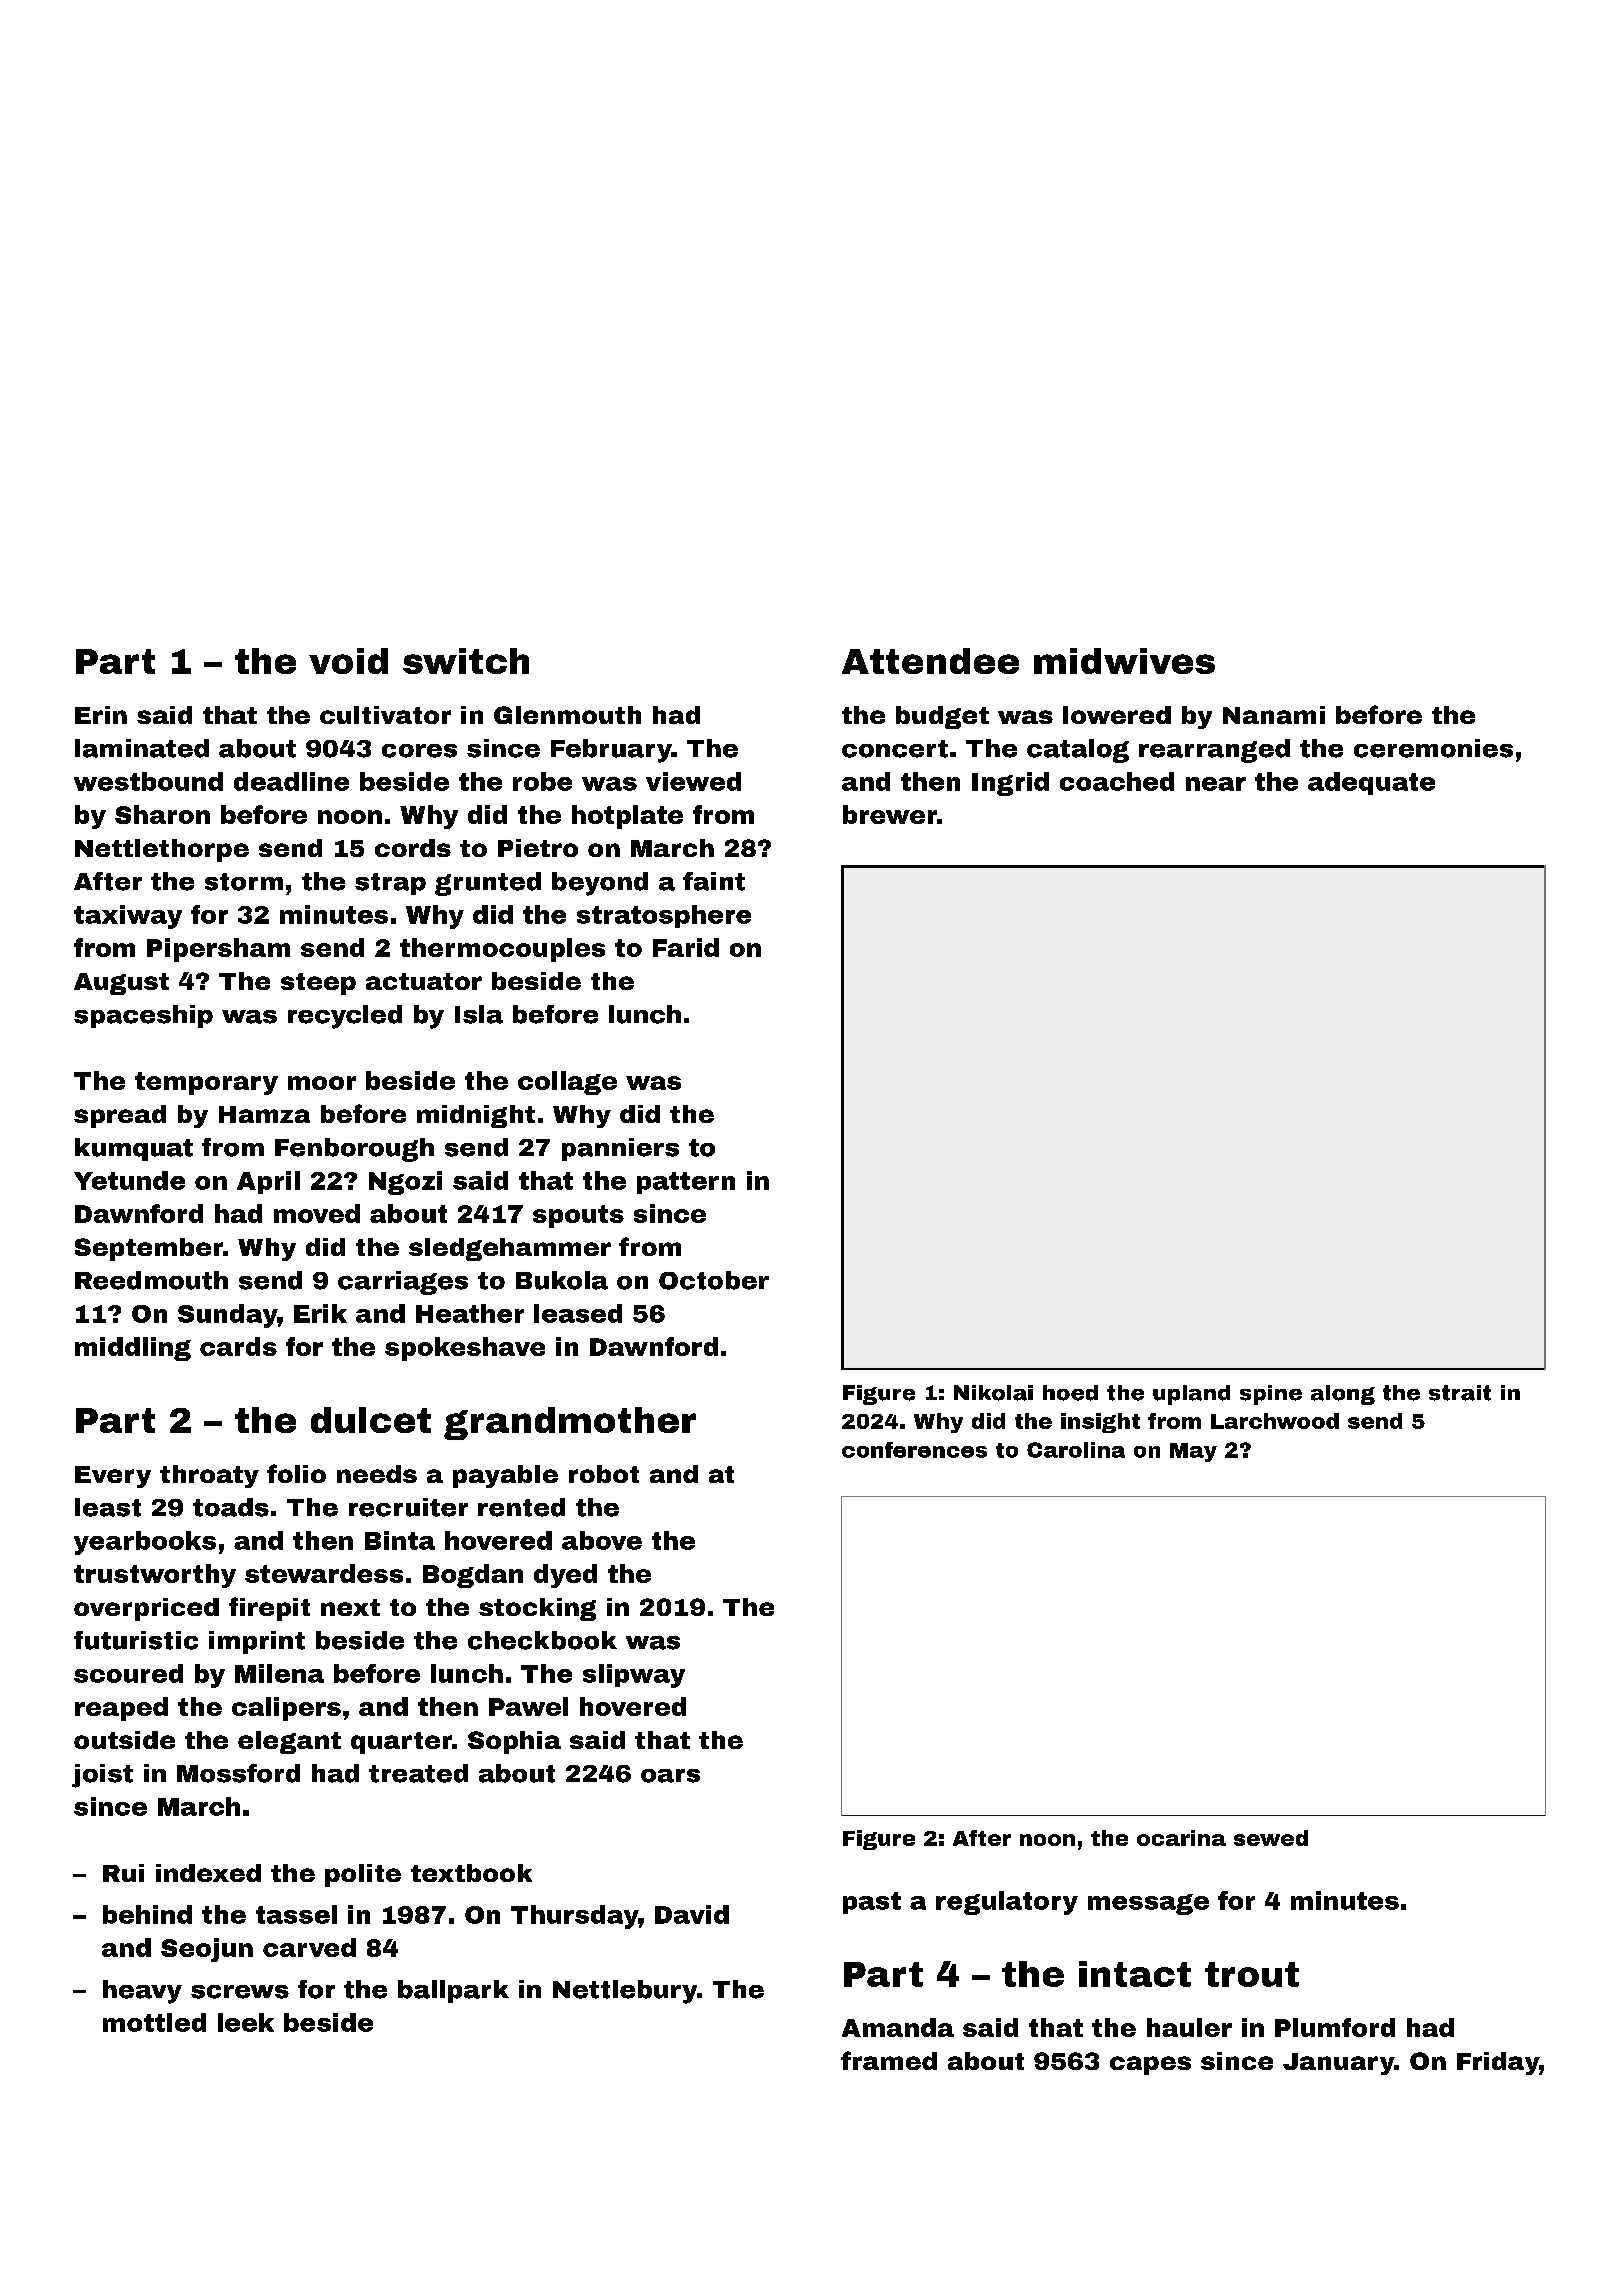  What do you see at coordinates (898, 2027) in the screenshot?
I see `Amanda` at bounding box center [898, 2027].
